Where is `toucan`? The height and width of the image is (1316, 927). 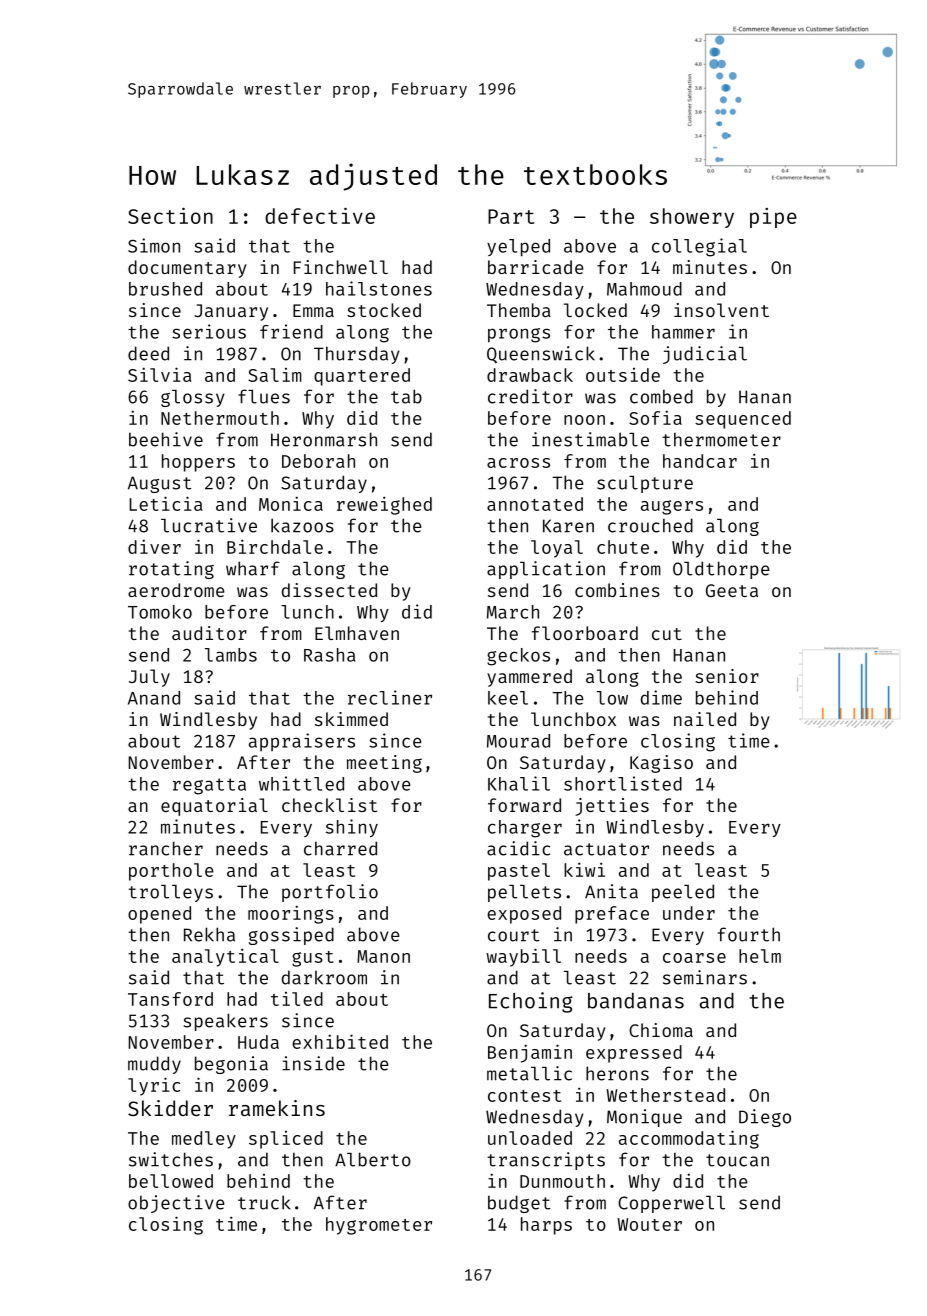 toucan is located at coordinates (737, 1160).
